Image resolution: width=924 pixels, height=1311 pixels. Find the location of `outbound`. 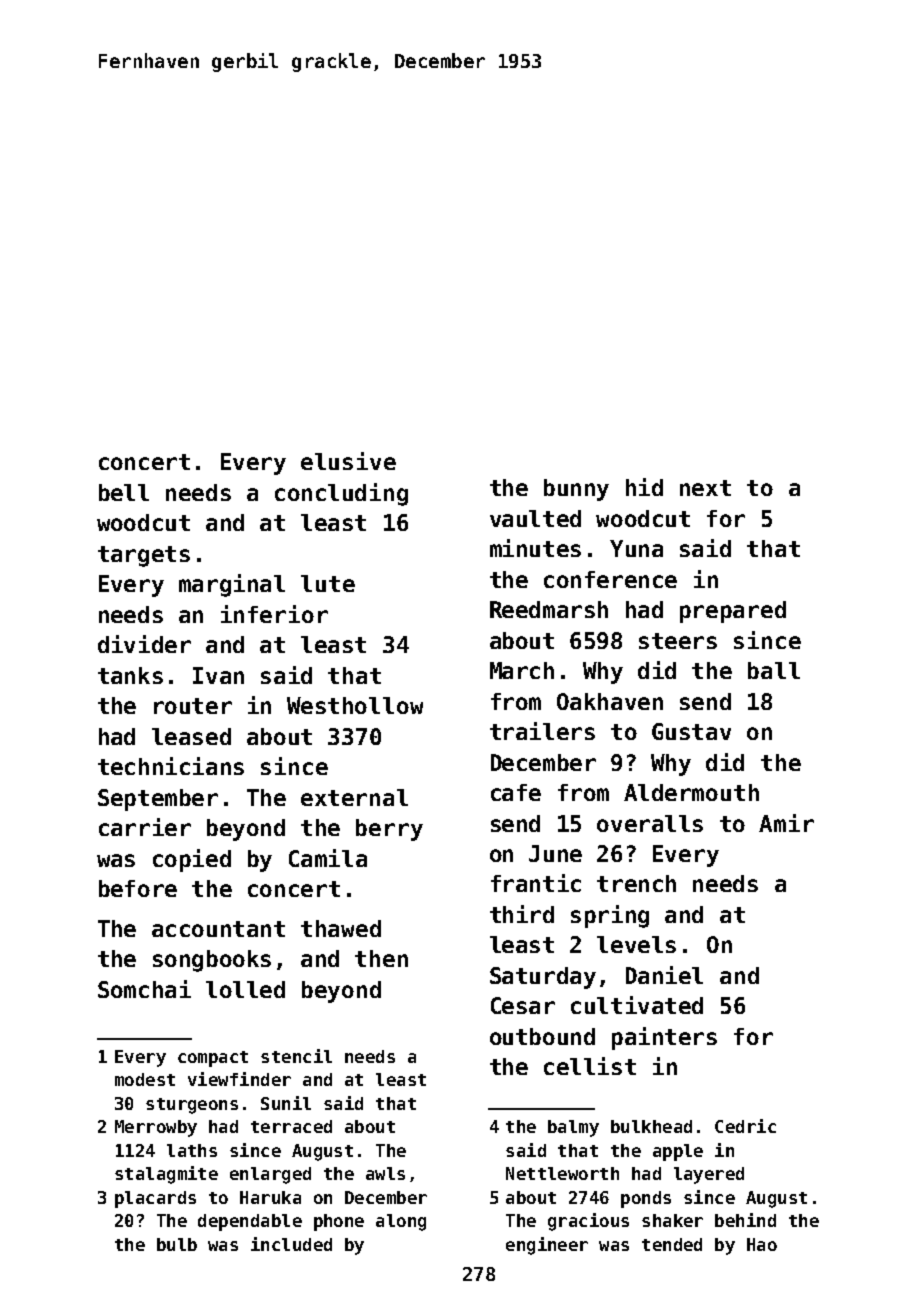

outbound is located at coordinates (542, 1036).
